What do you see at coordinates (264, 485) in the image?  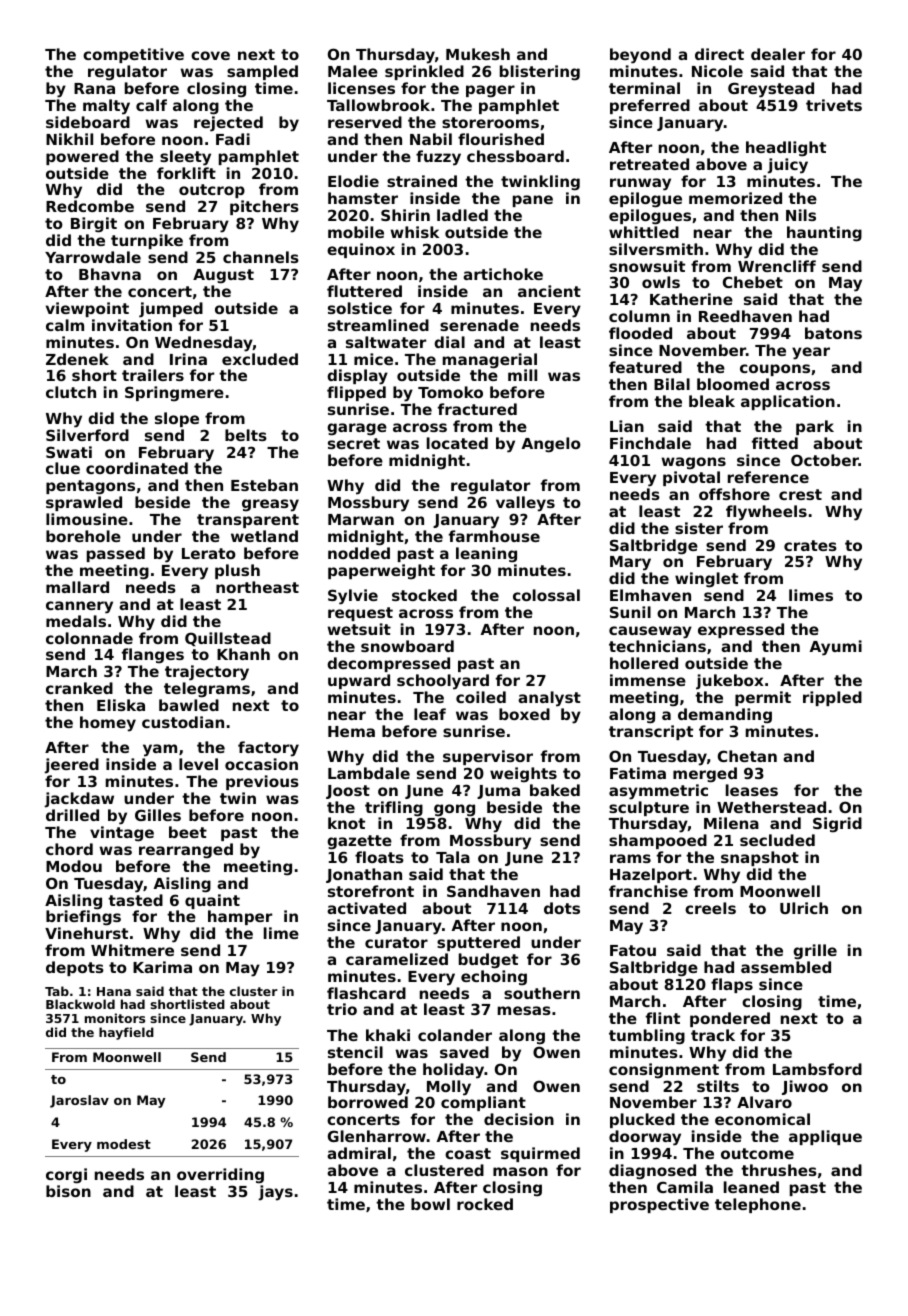 I see `Esteban` at bounding box center [264, 485].
